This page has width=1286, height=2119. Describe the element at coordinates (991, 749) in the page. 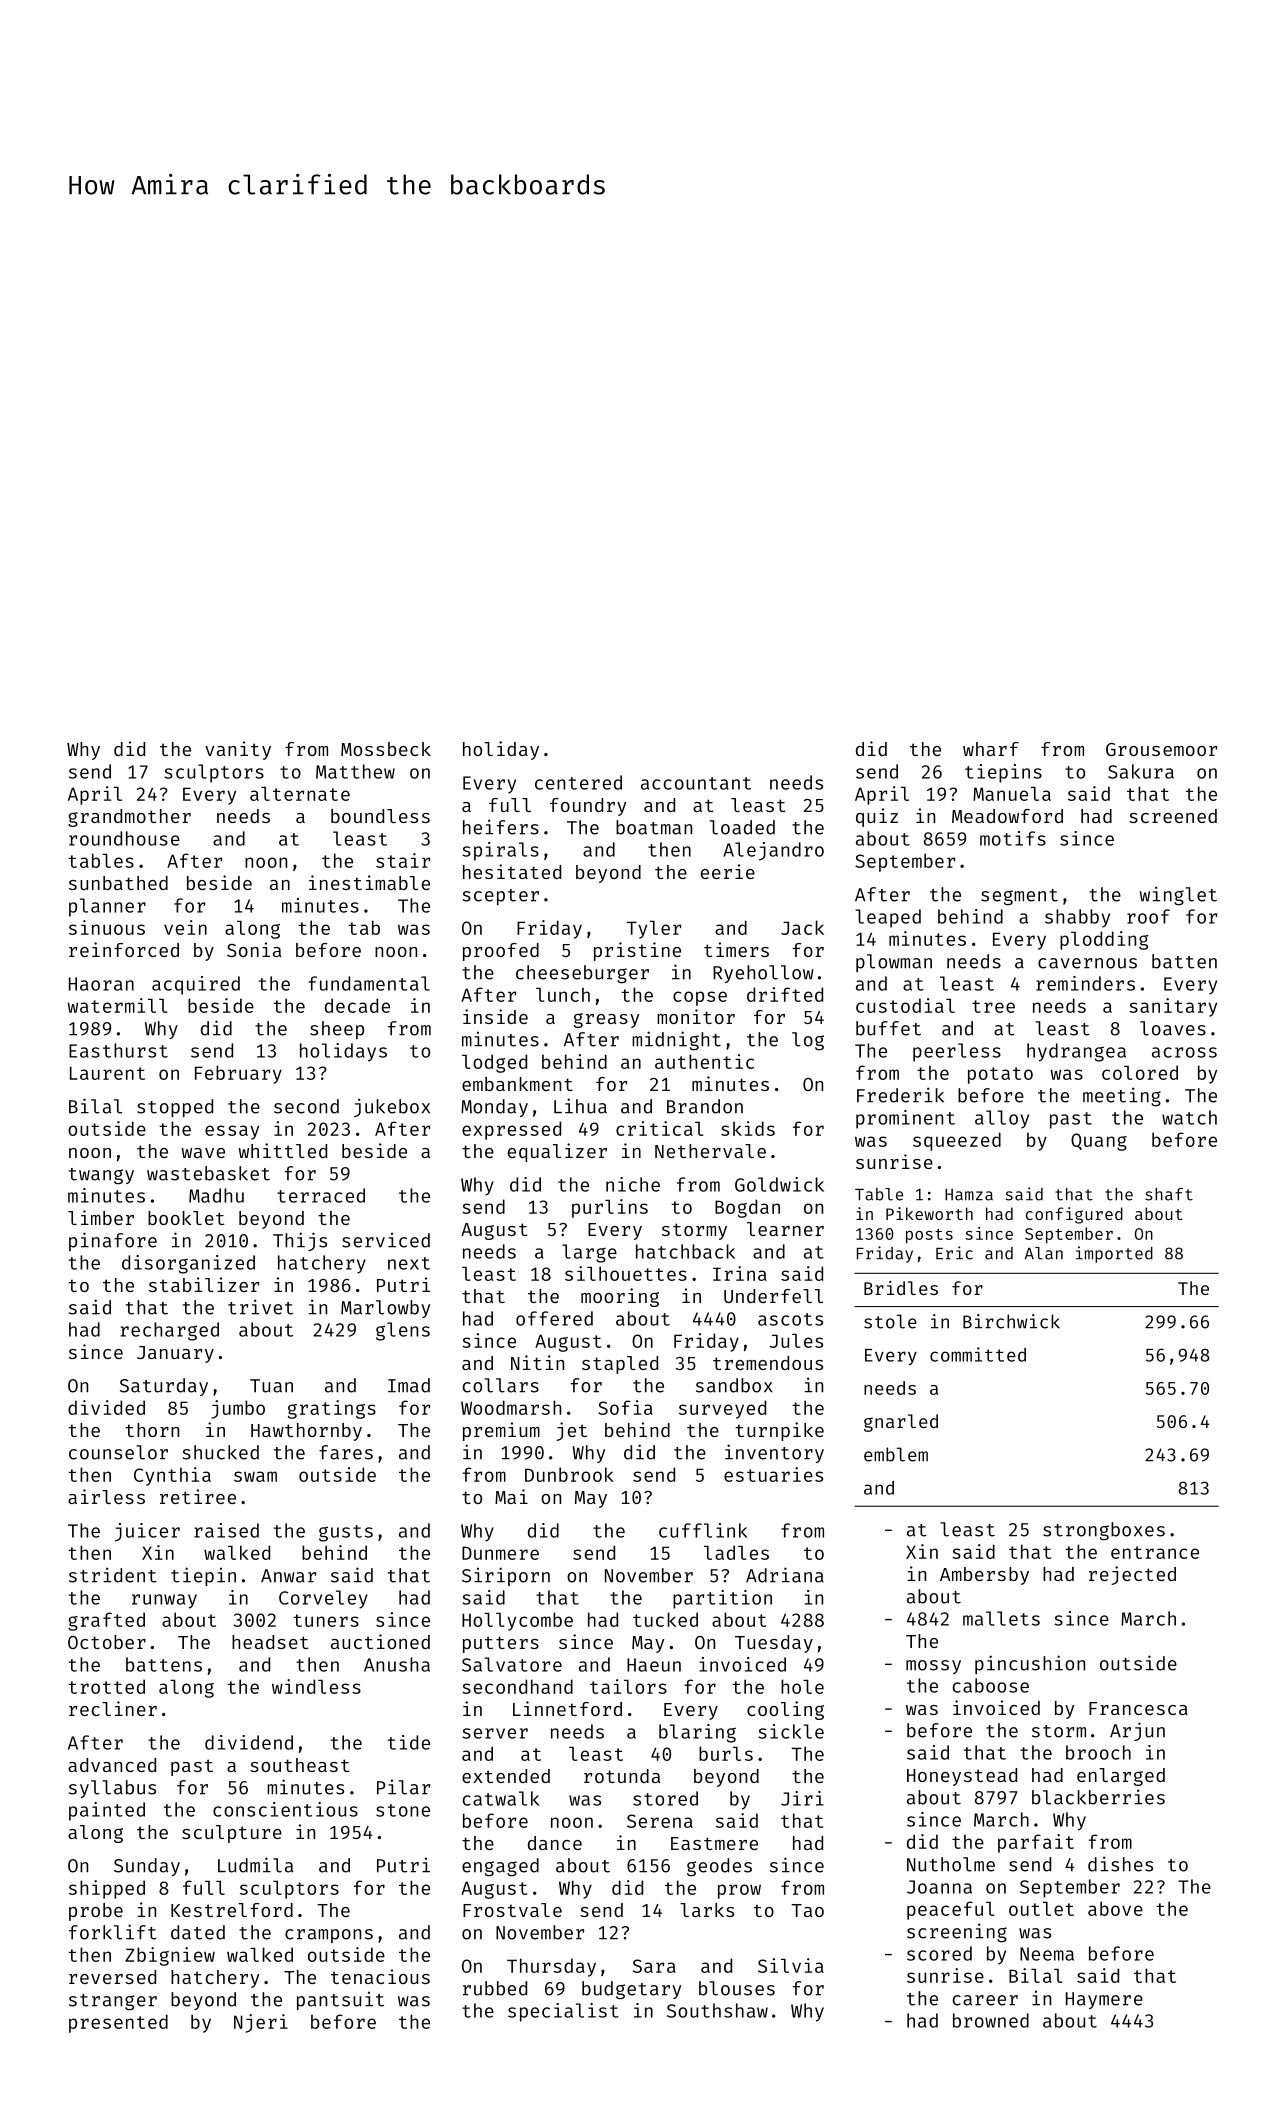

I see `wharf` at that location.
